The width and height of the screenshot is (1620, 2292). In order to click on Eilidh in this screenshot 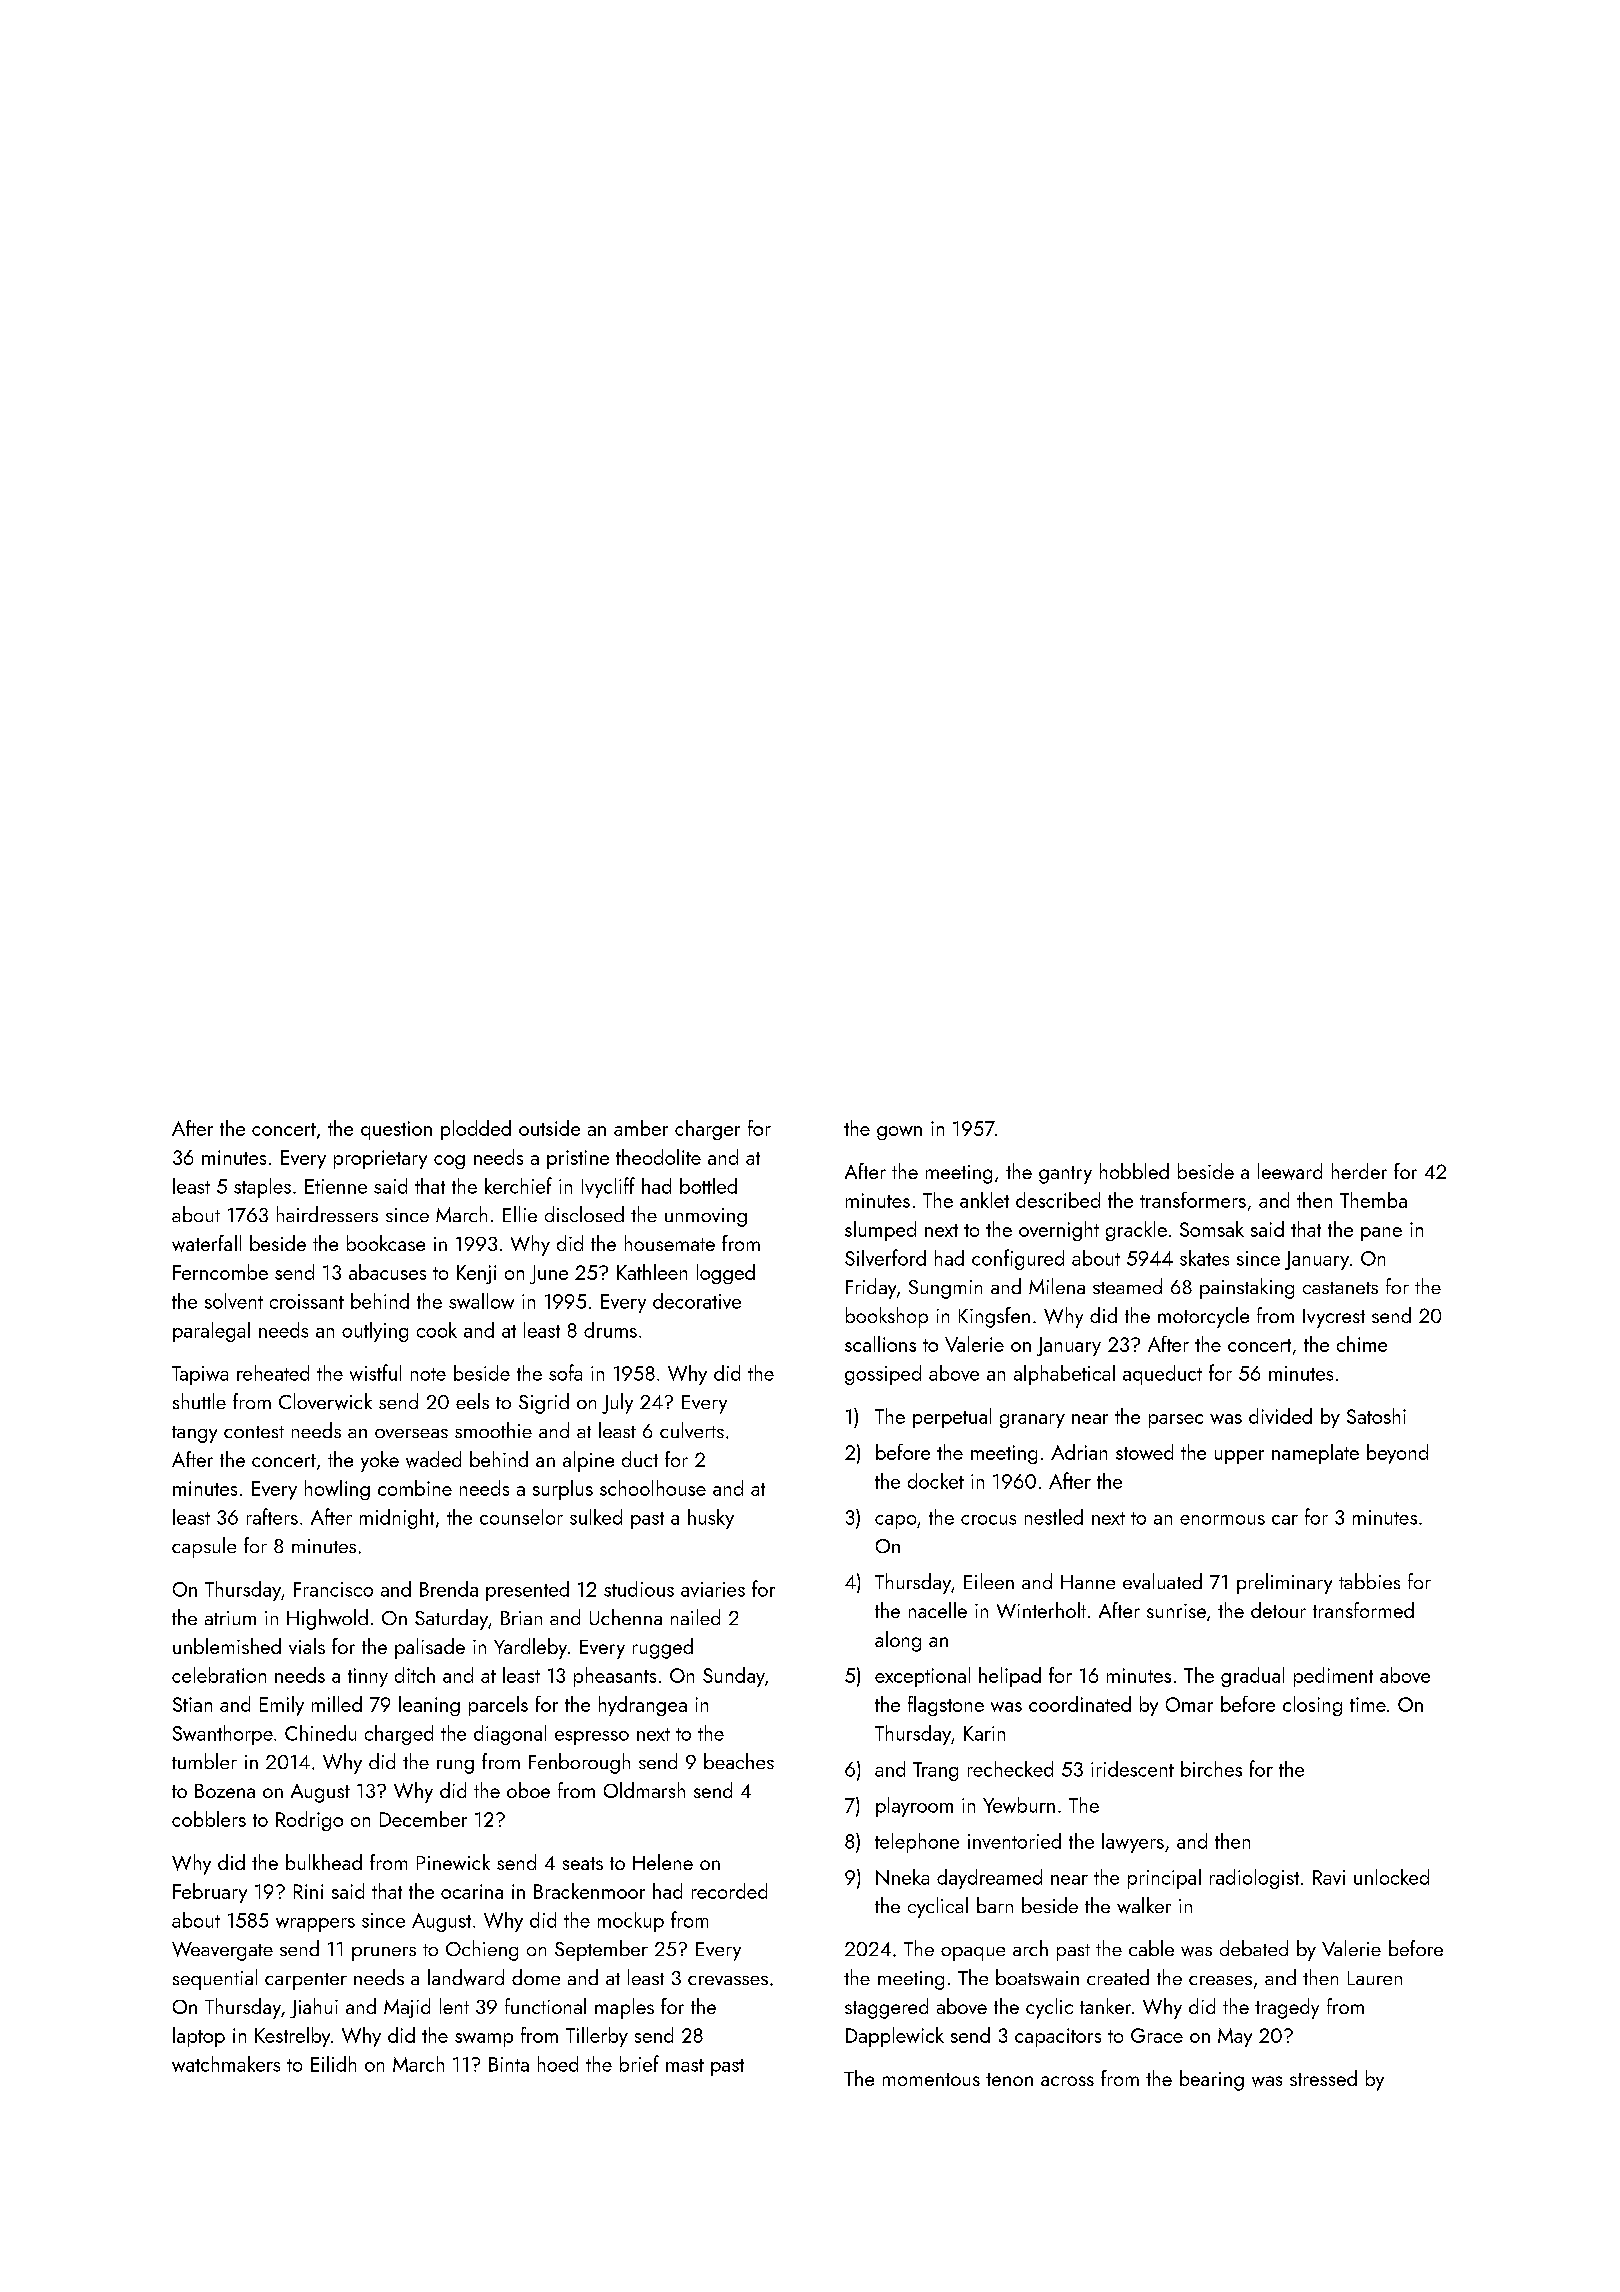, I will do `click(333, 2064)`.
